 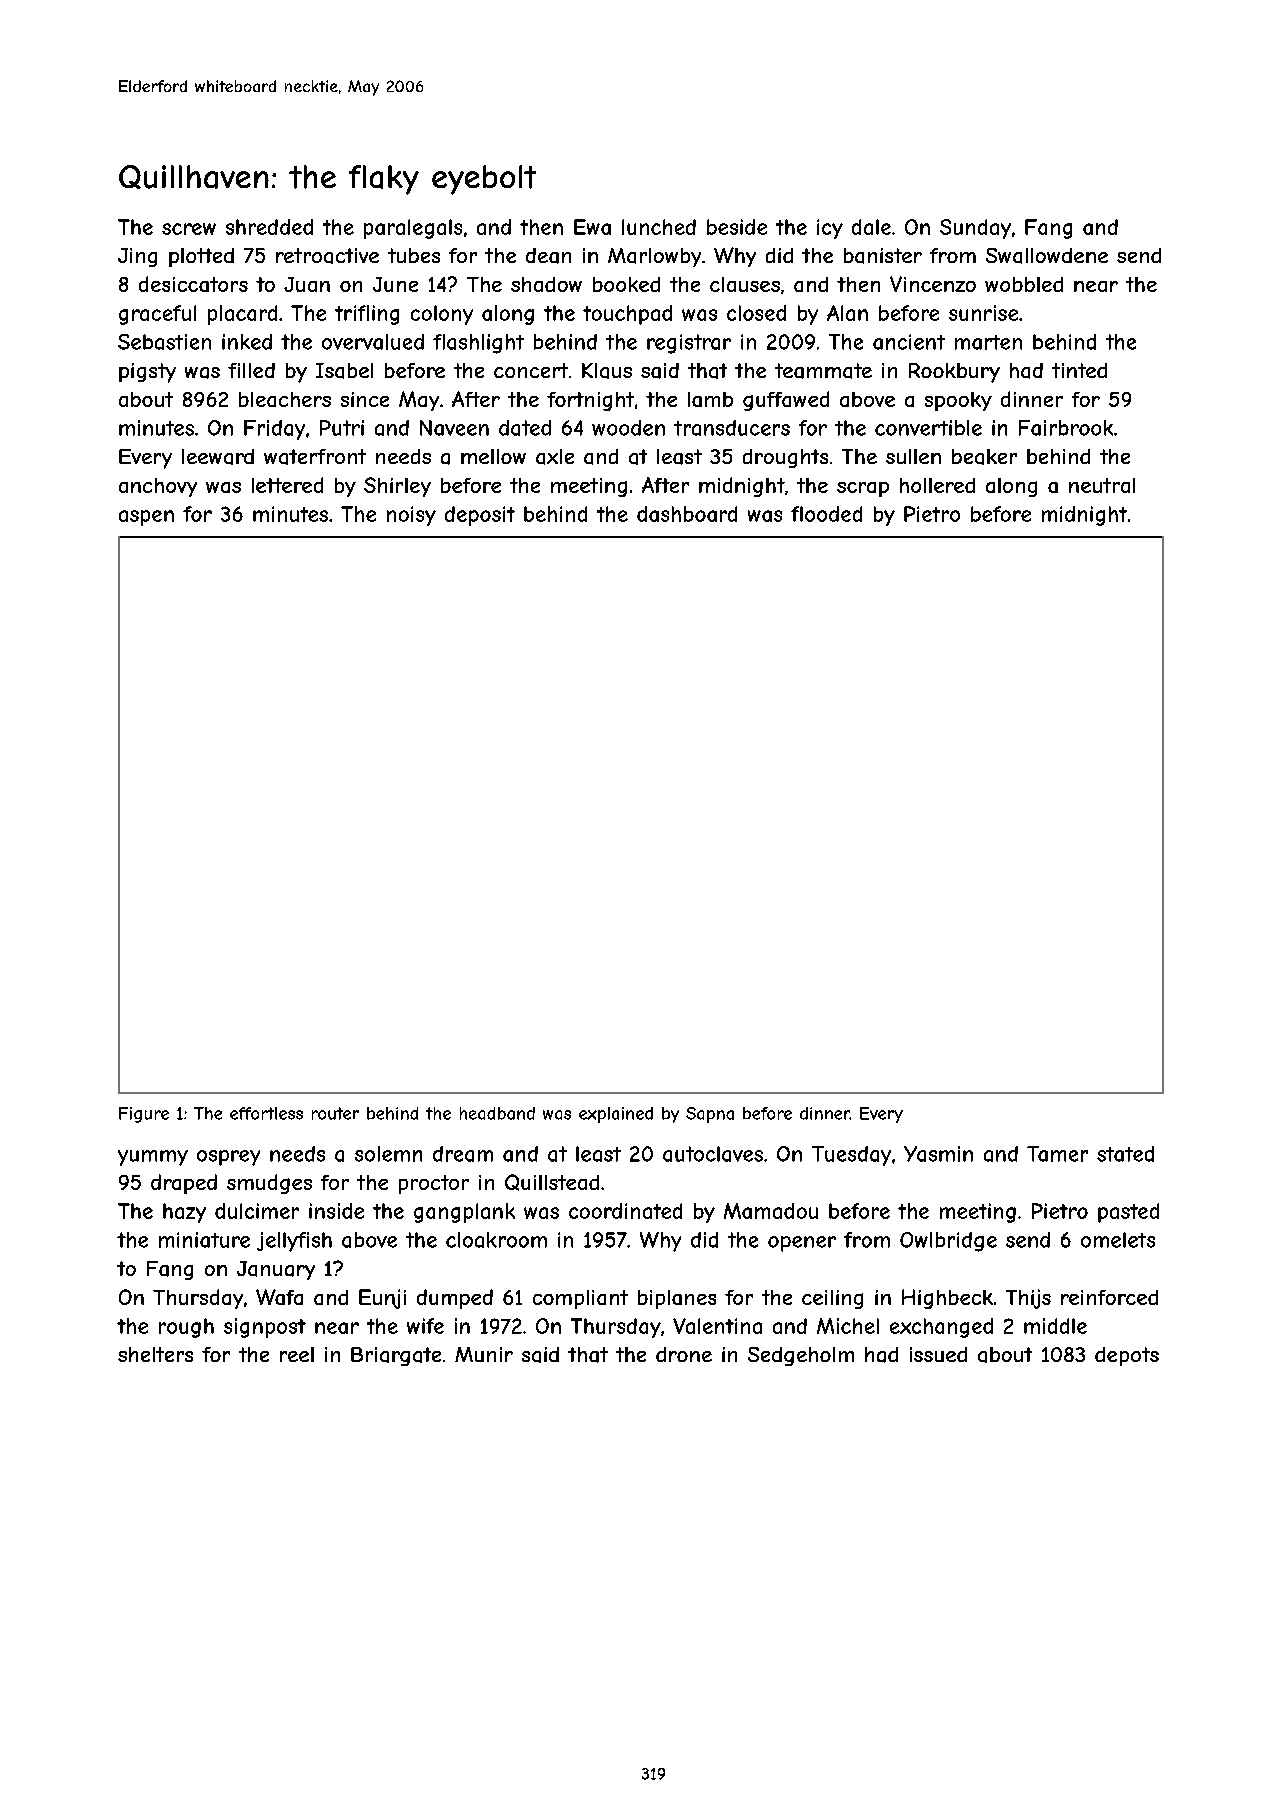 What do you see at coordinates (616, 1115) in the document?
I see `explained` at bounding box center [616, 1115].
